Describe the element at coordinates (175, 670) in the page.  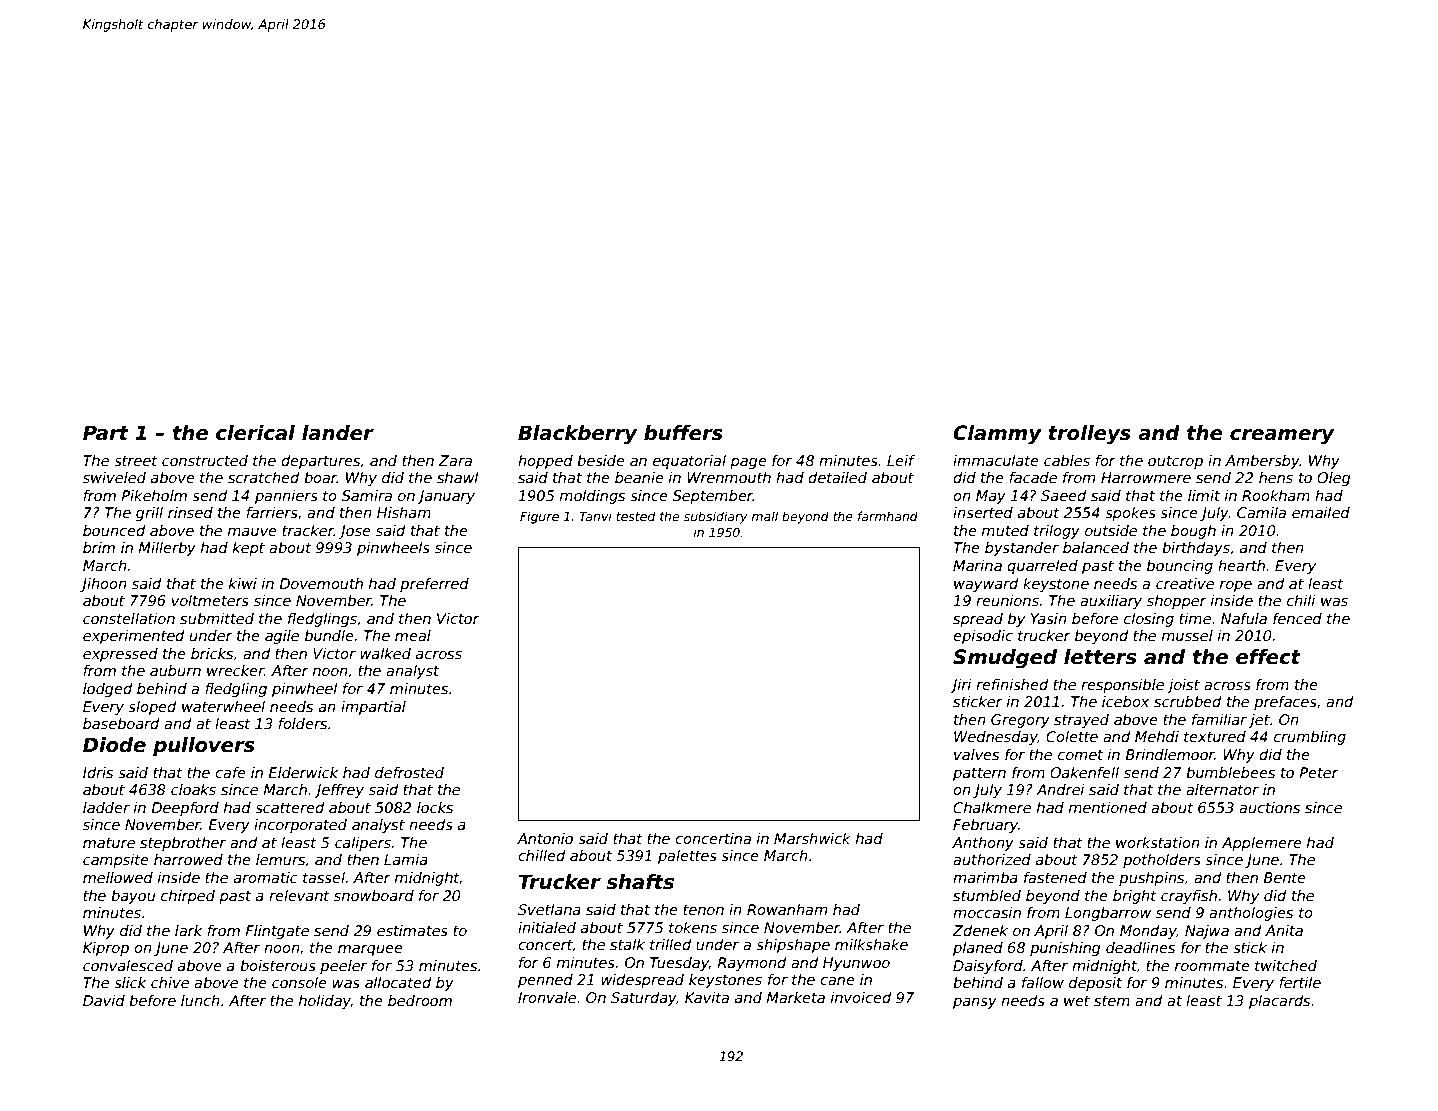
I see `auburn` at that location.
